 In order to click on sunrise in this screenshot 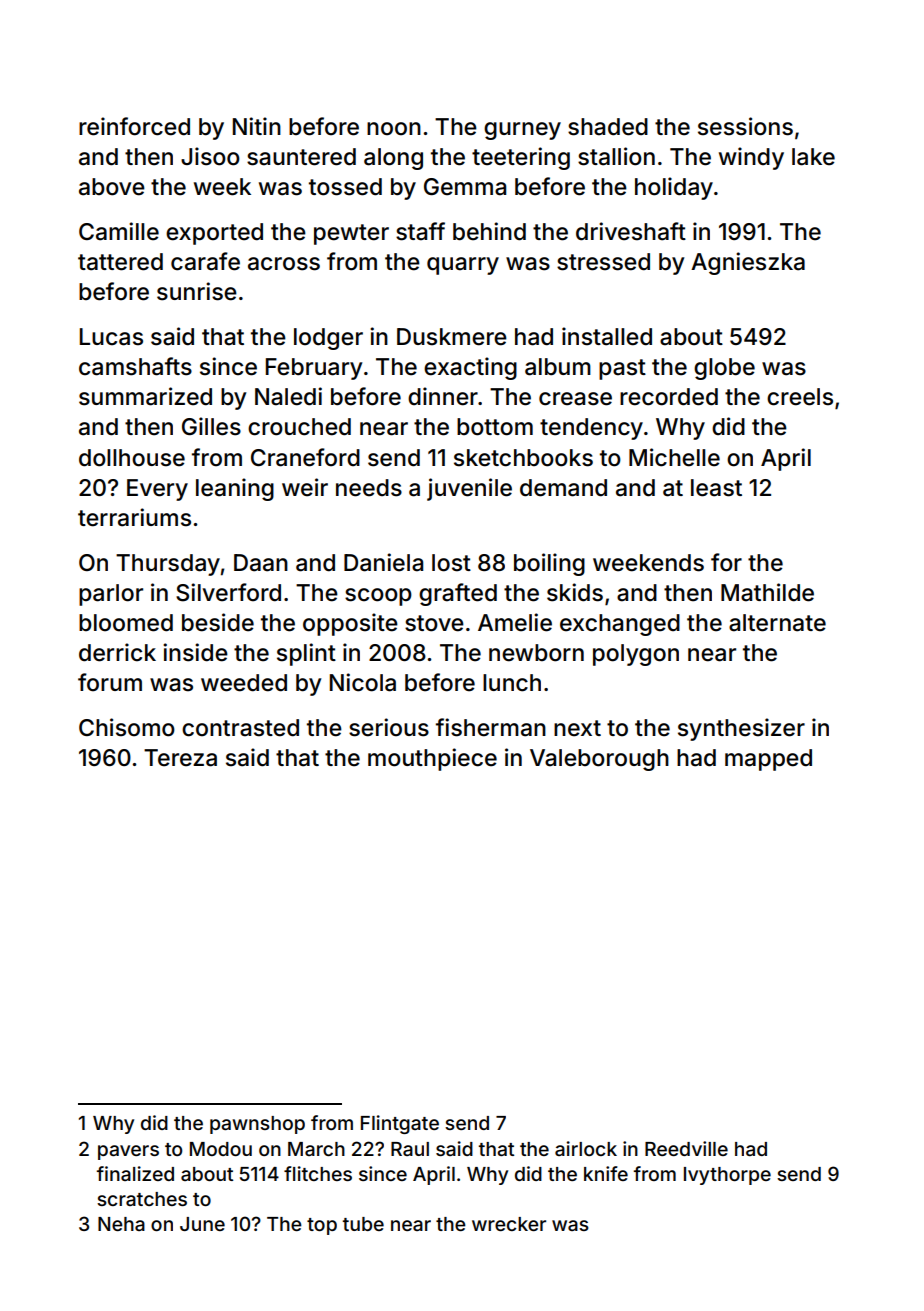, I will do `click(197, 291)`.
